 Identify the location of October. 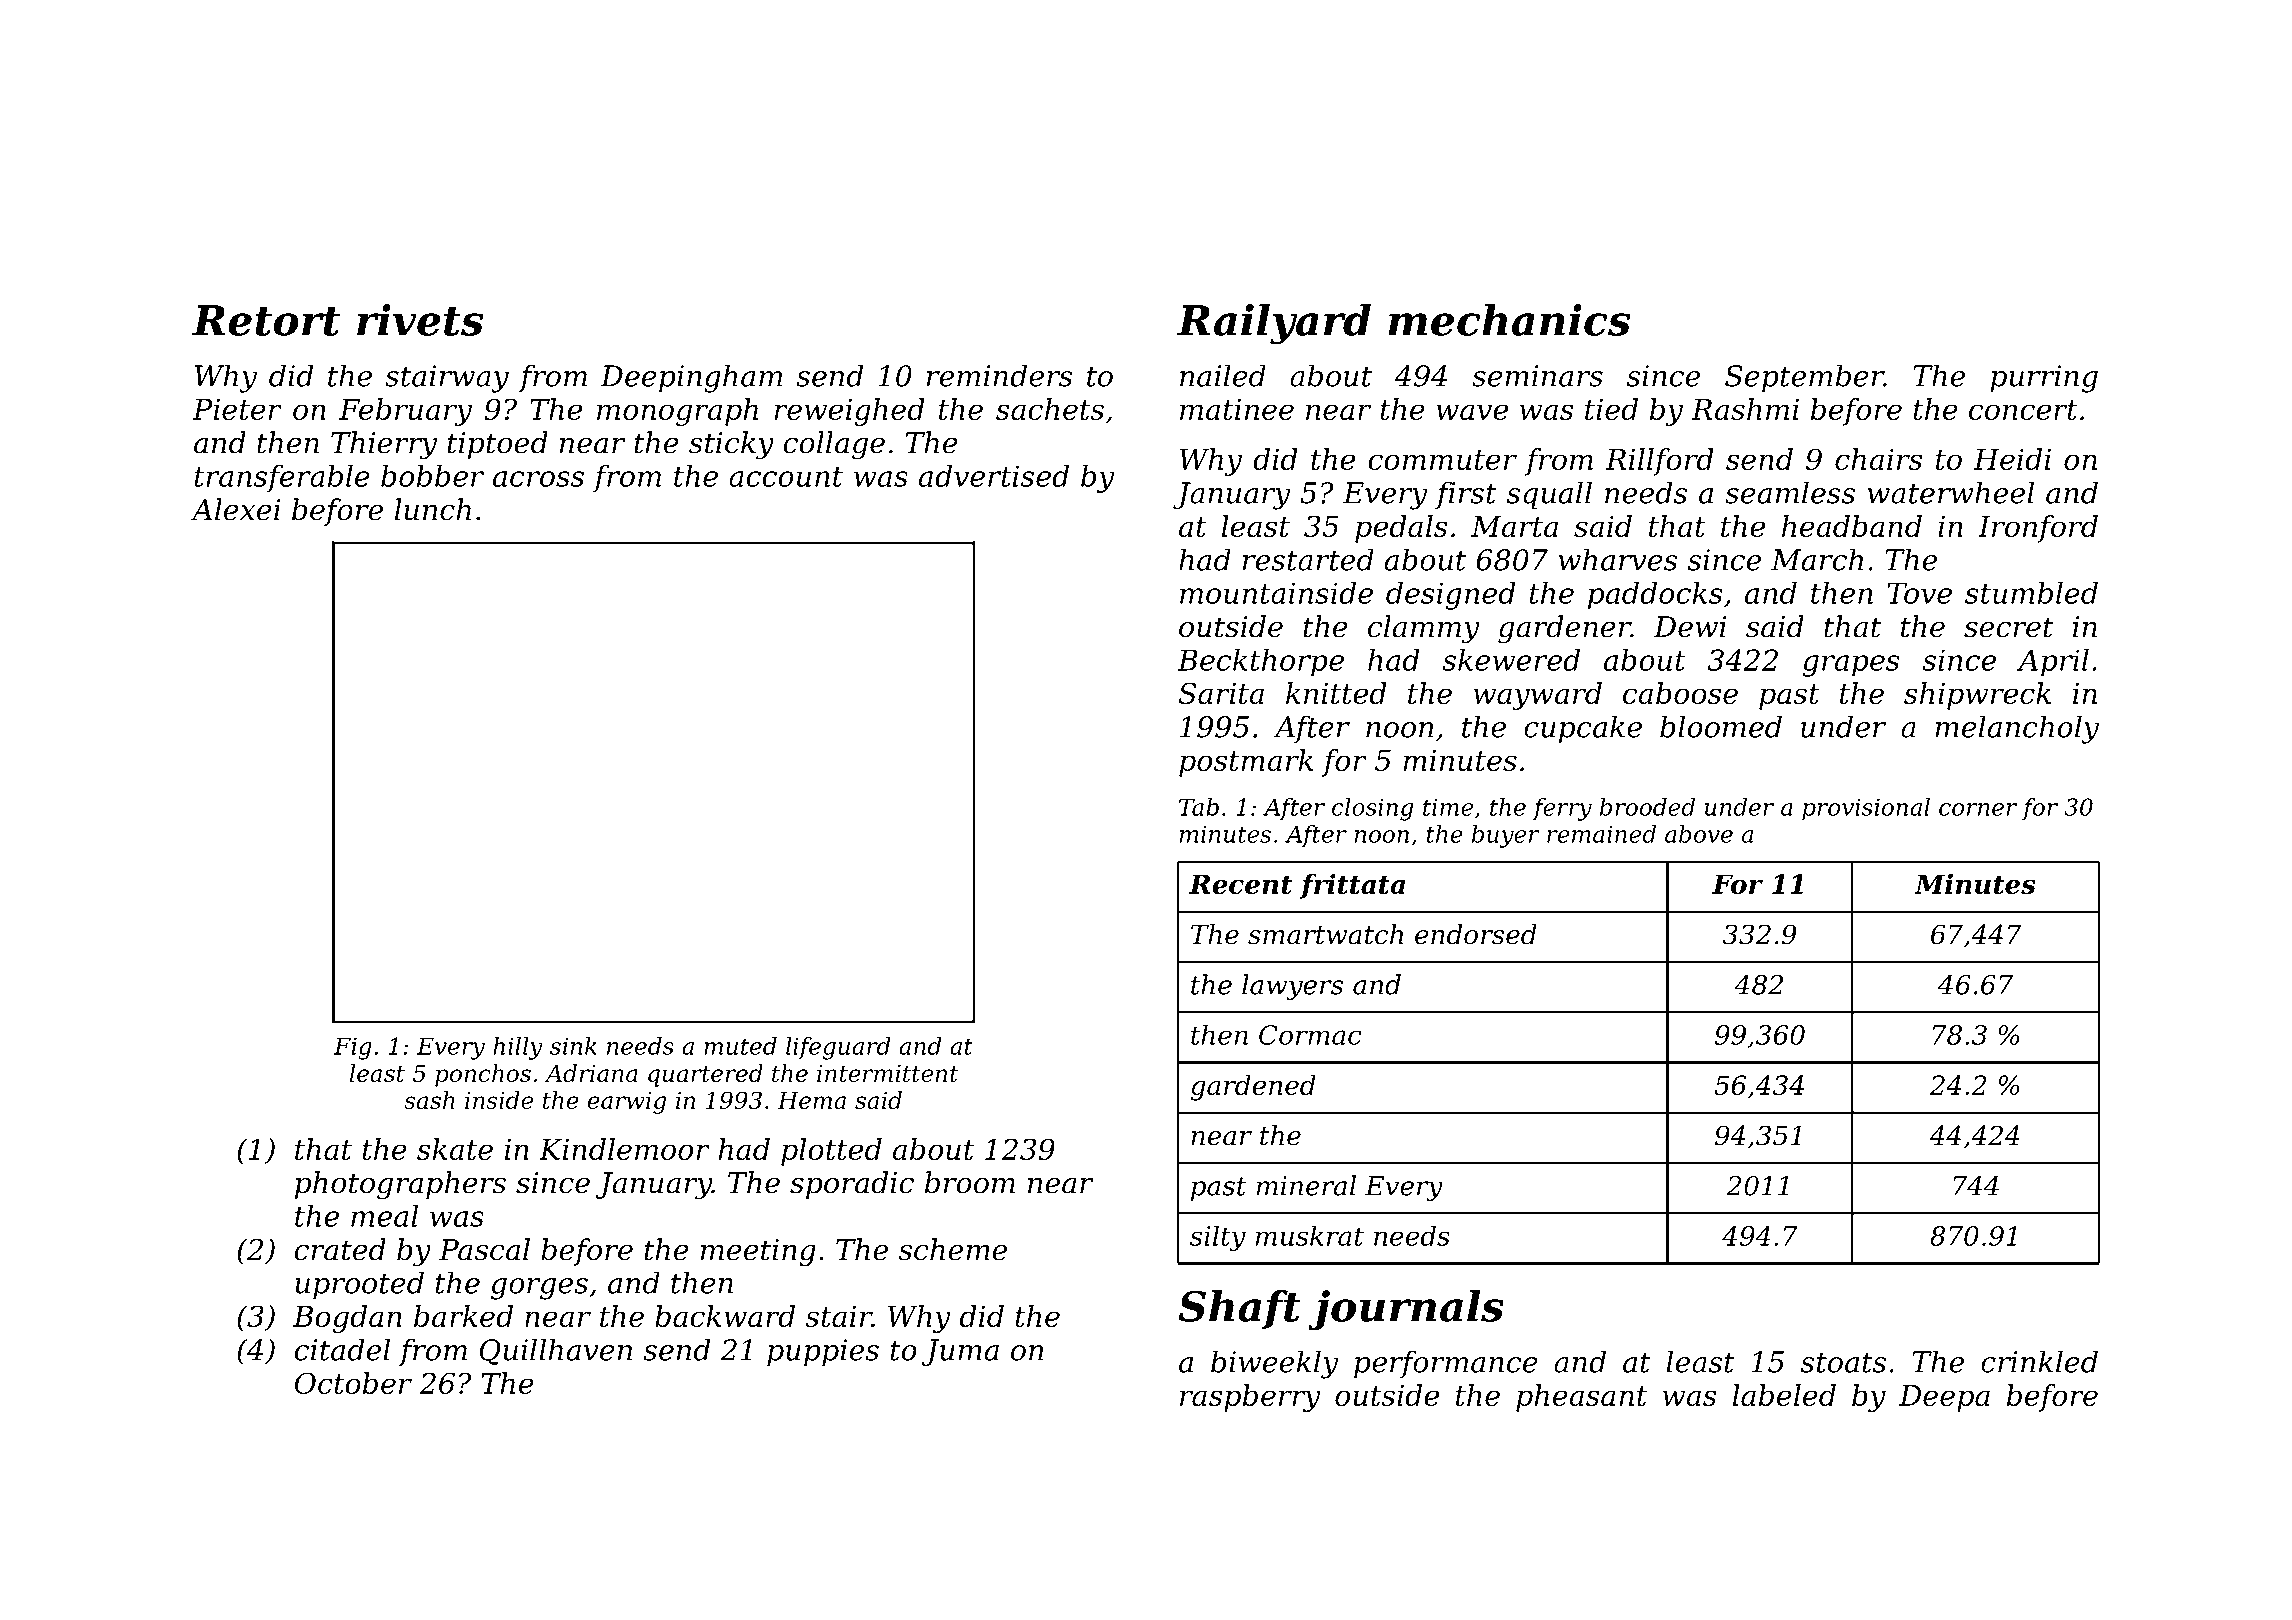
(353, 1383).
